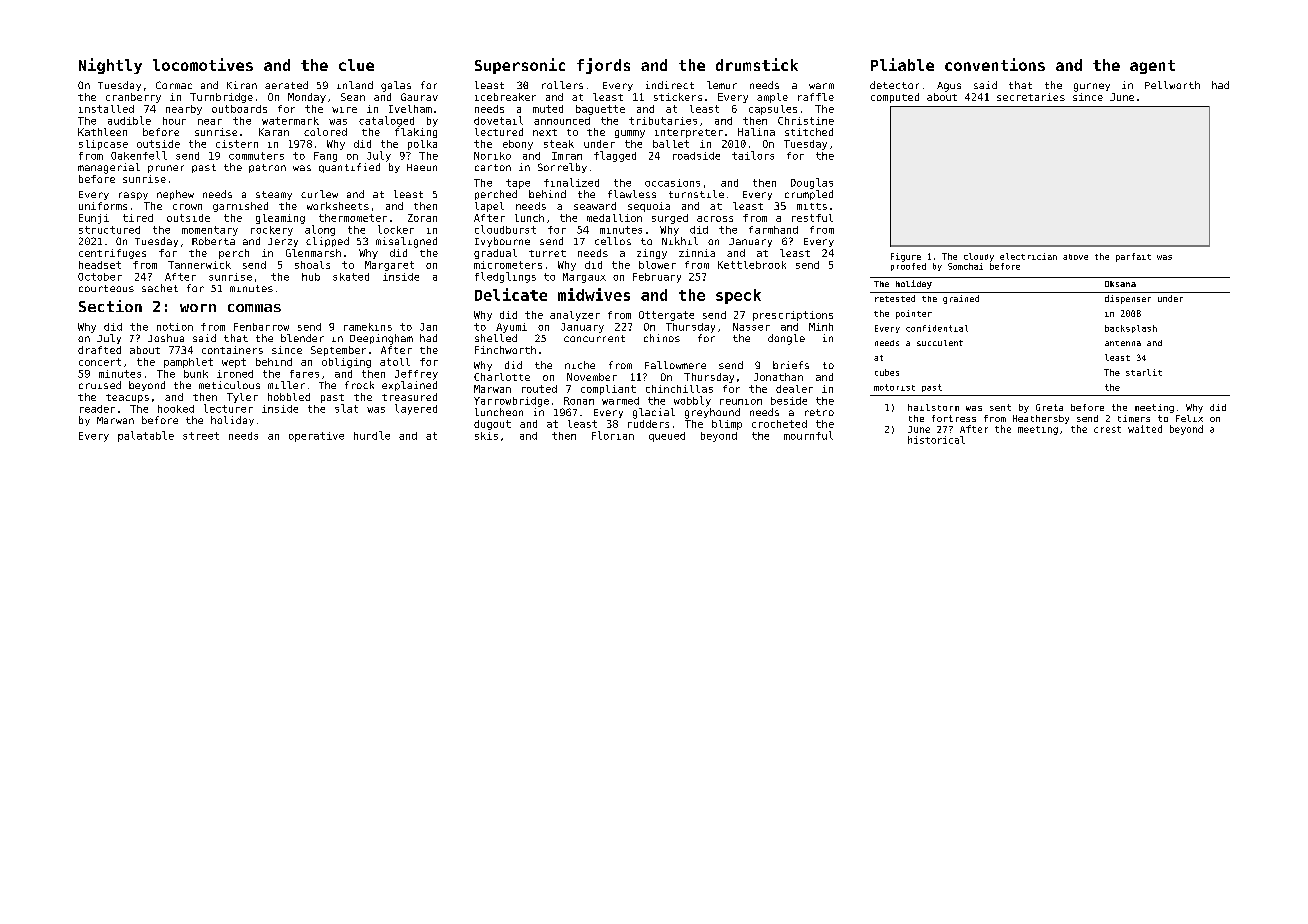 The height and width of the image is (924, 1308). Describe the element at coordinates (372, 435) in the image. I see `hurdle` at that location.
